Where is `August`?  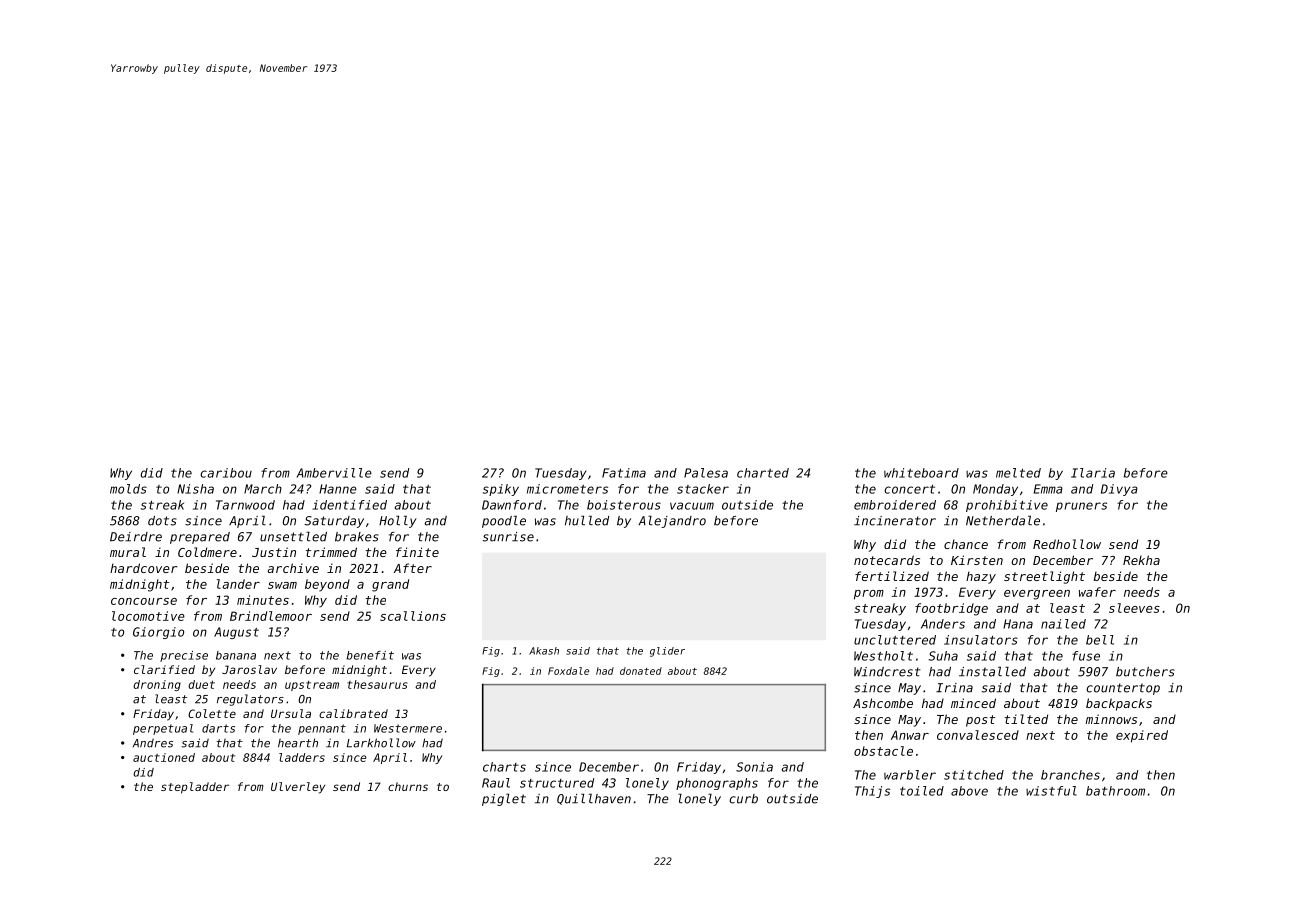
August is located at coordinates (236, 633).
